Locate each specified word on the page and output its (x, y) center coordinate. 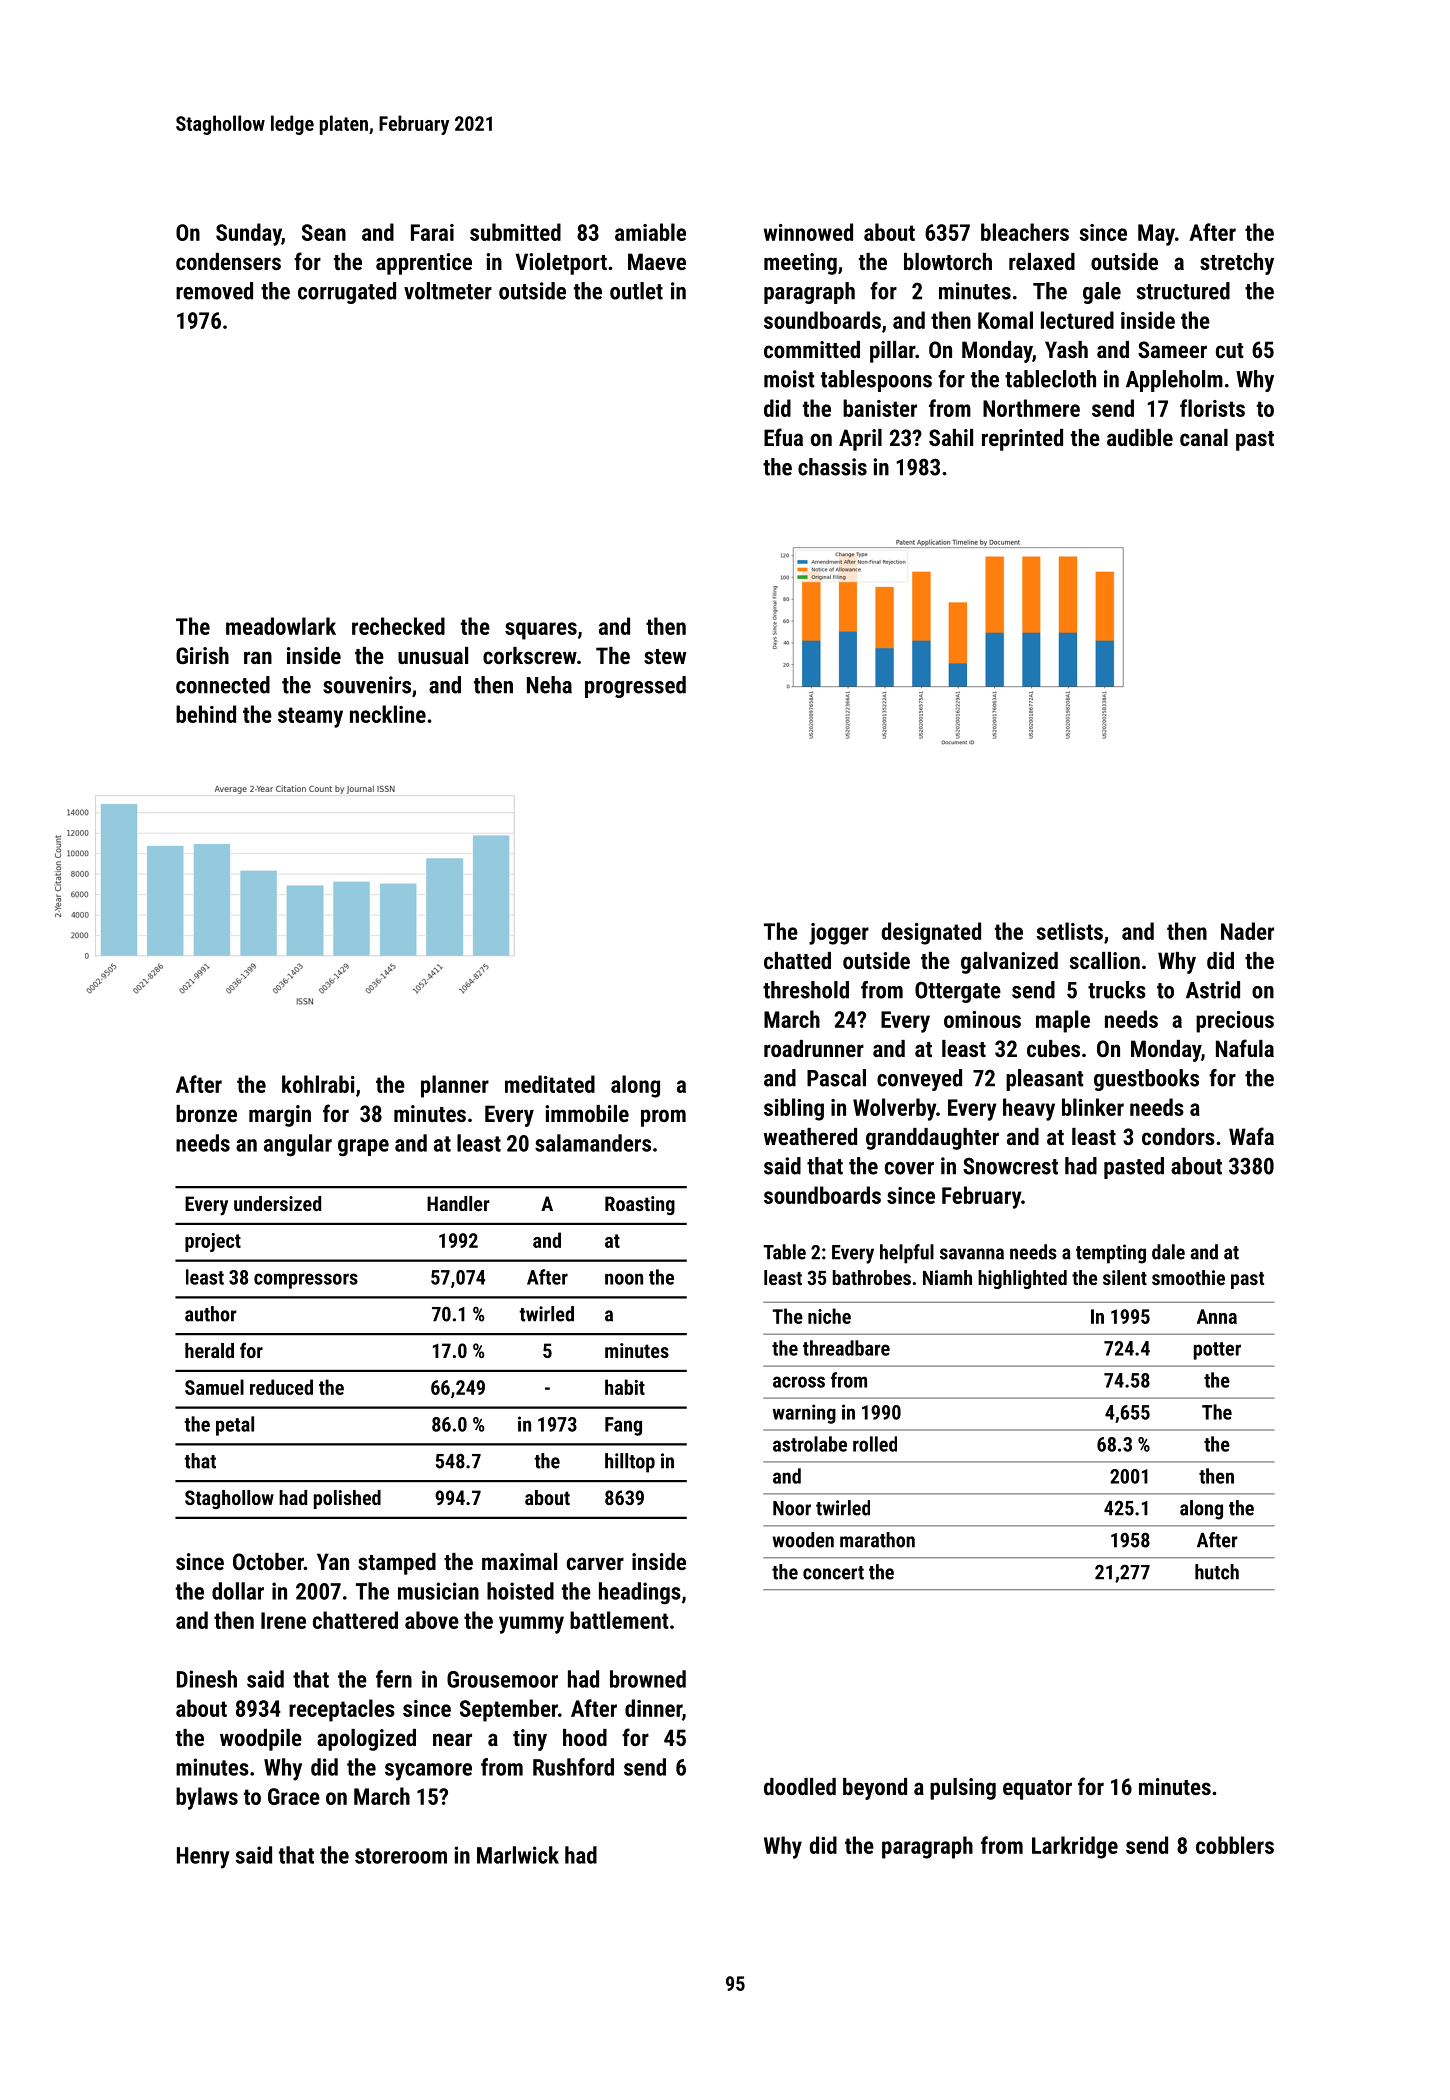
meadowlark (281, 626)
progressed (635, 687)
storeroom (401, 1856)
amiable (650, 232)
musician (438, 1591)
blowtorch (948, 261)
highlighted (1022, 1279)
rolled (875, 1444)
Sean (324, 232)
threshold (806, 990)
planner (455, 1086)
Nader (1247, 931)
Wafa (1251, 1136)
